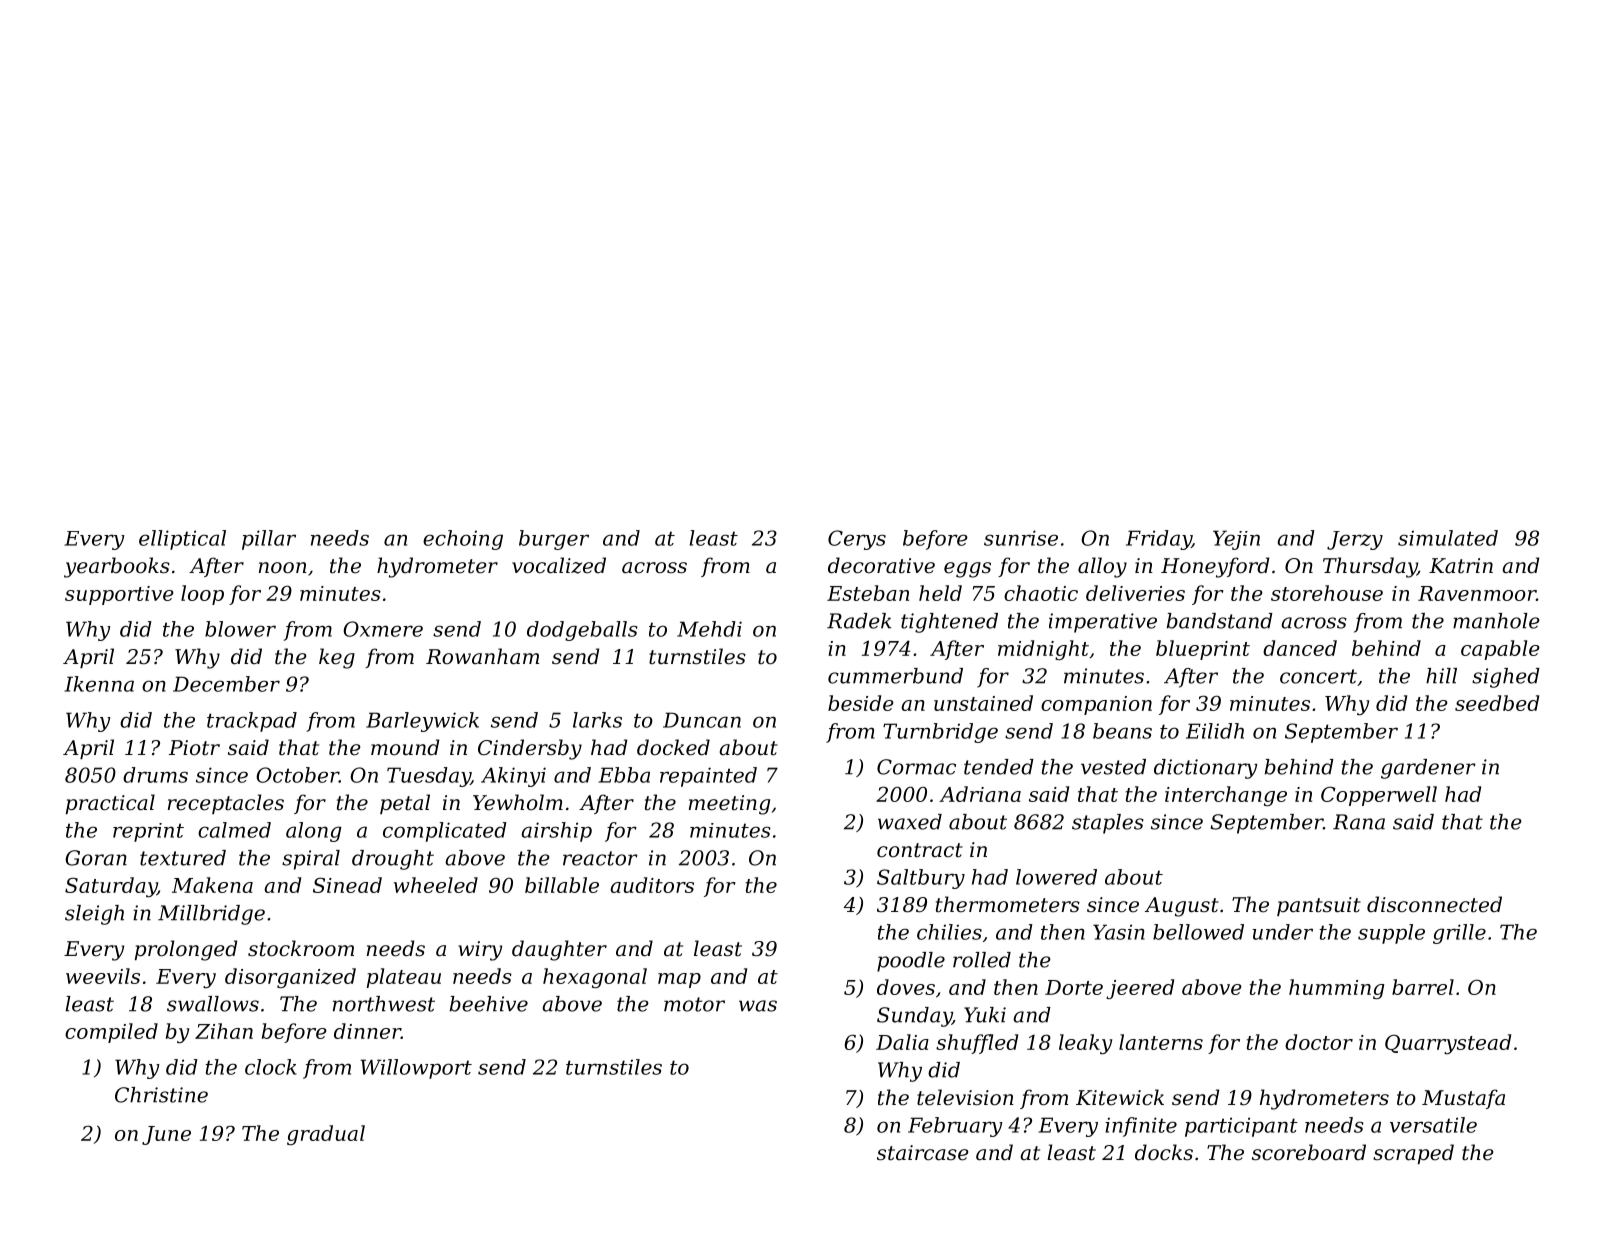 Image resolution: width=1605 pixels, height=1240 pixels. What do you see at coordinates (1215, 567) in the document?
I see `Honeyford` at bounding box center [1215, 567].
